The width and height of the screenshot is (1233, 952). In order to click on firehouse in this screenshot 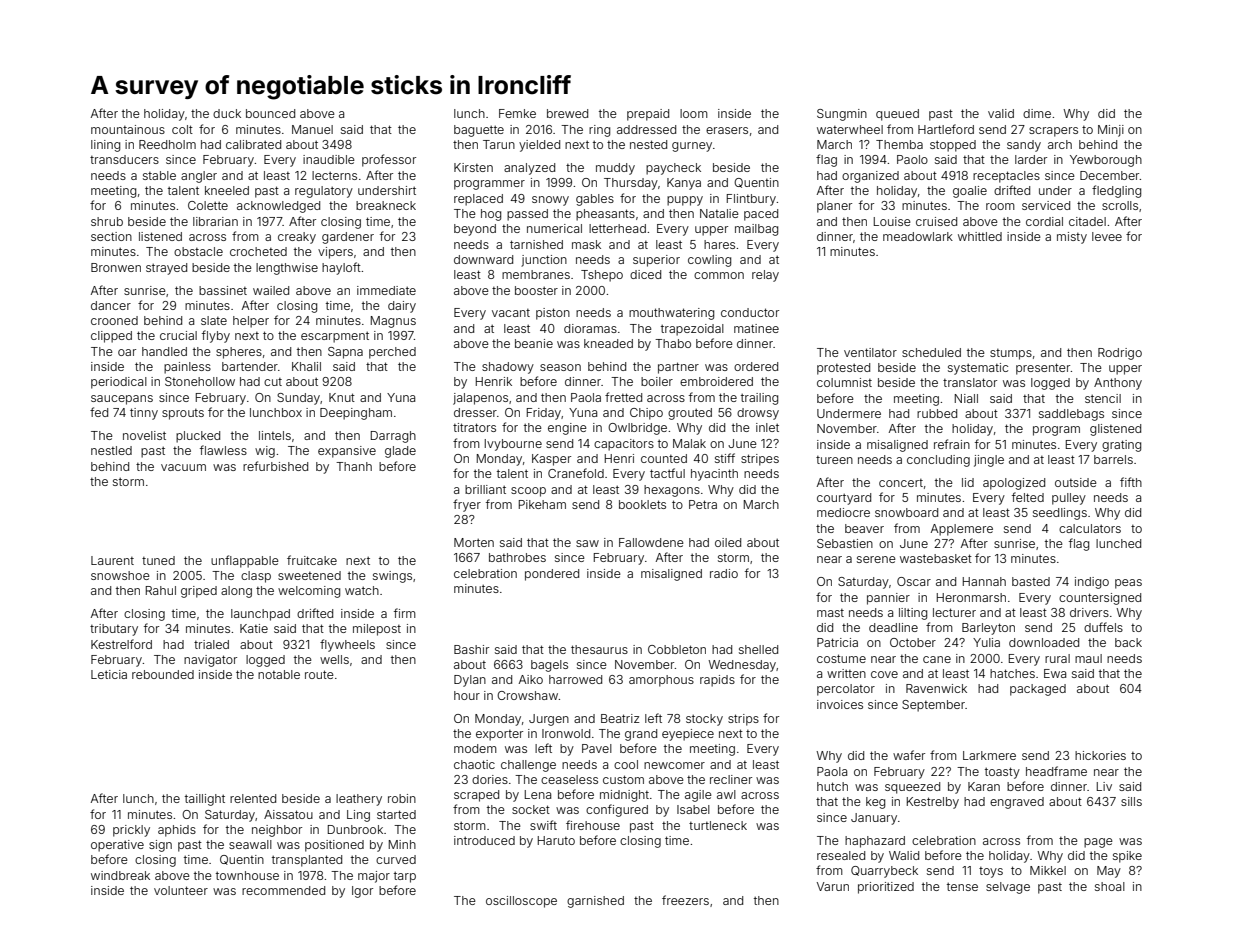, I will do `click(593, 825)`.
